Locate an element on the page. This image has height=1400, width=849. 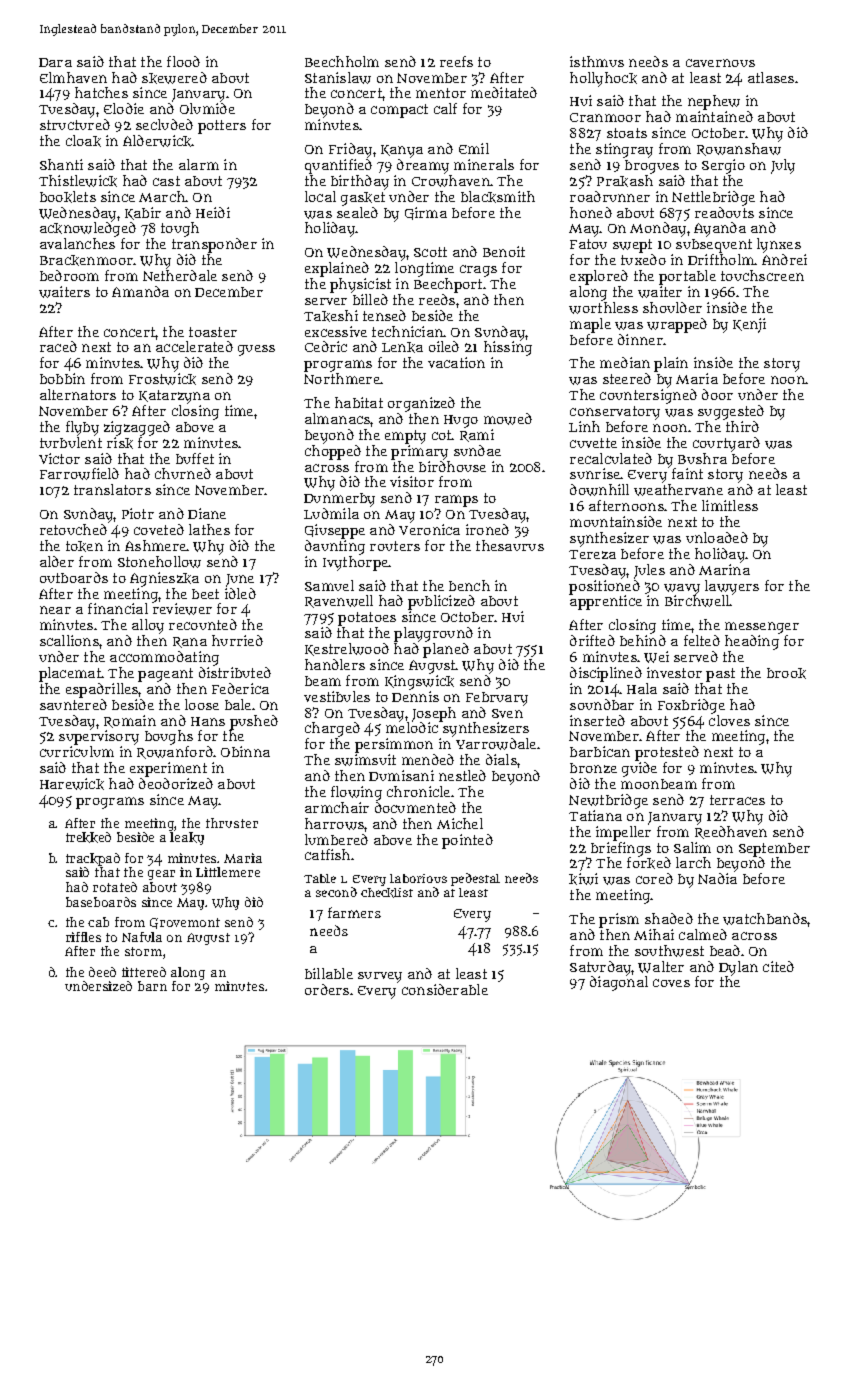
lumbered is located at coordinates (336, 839).
